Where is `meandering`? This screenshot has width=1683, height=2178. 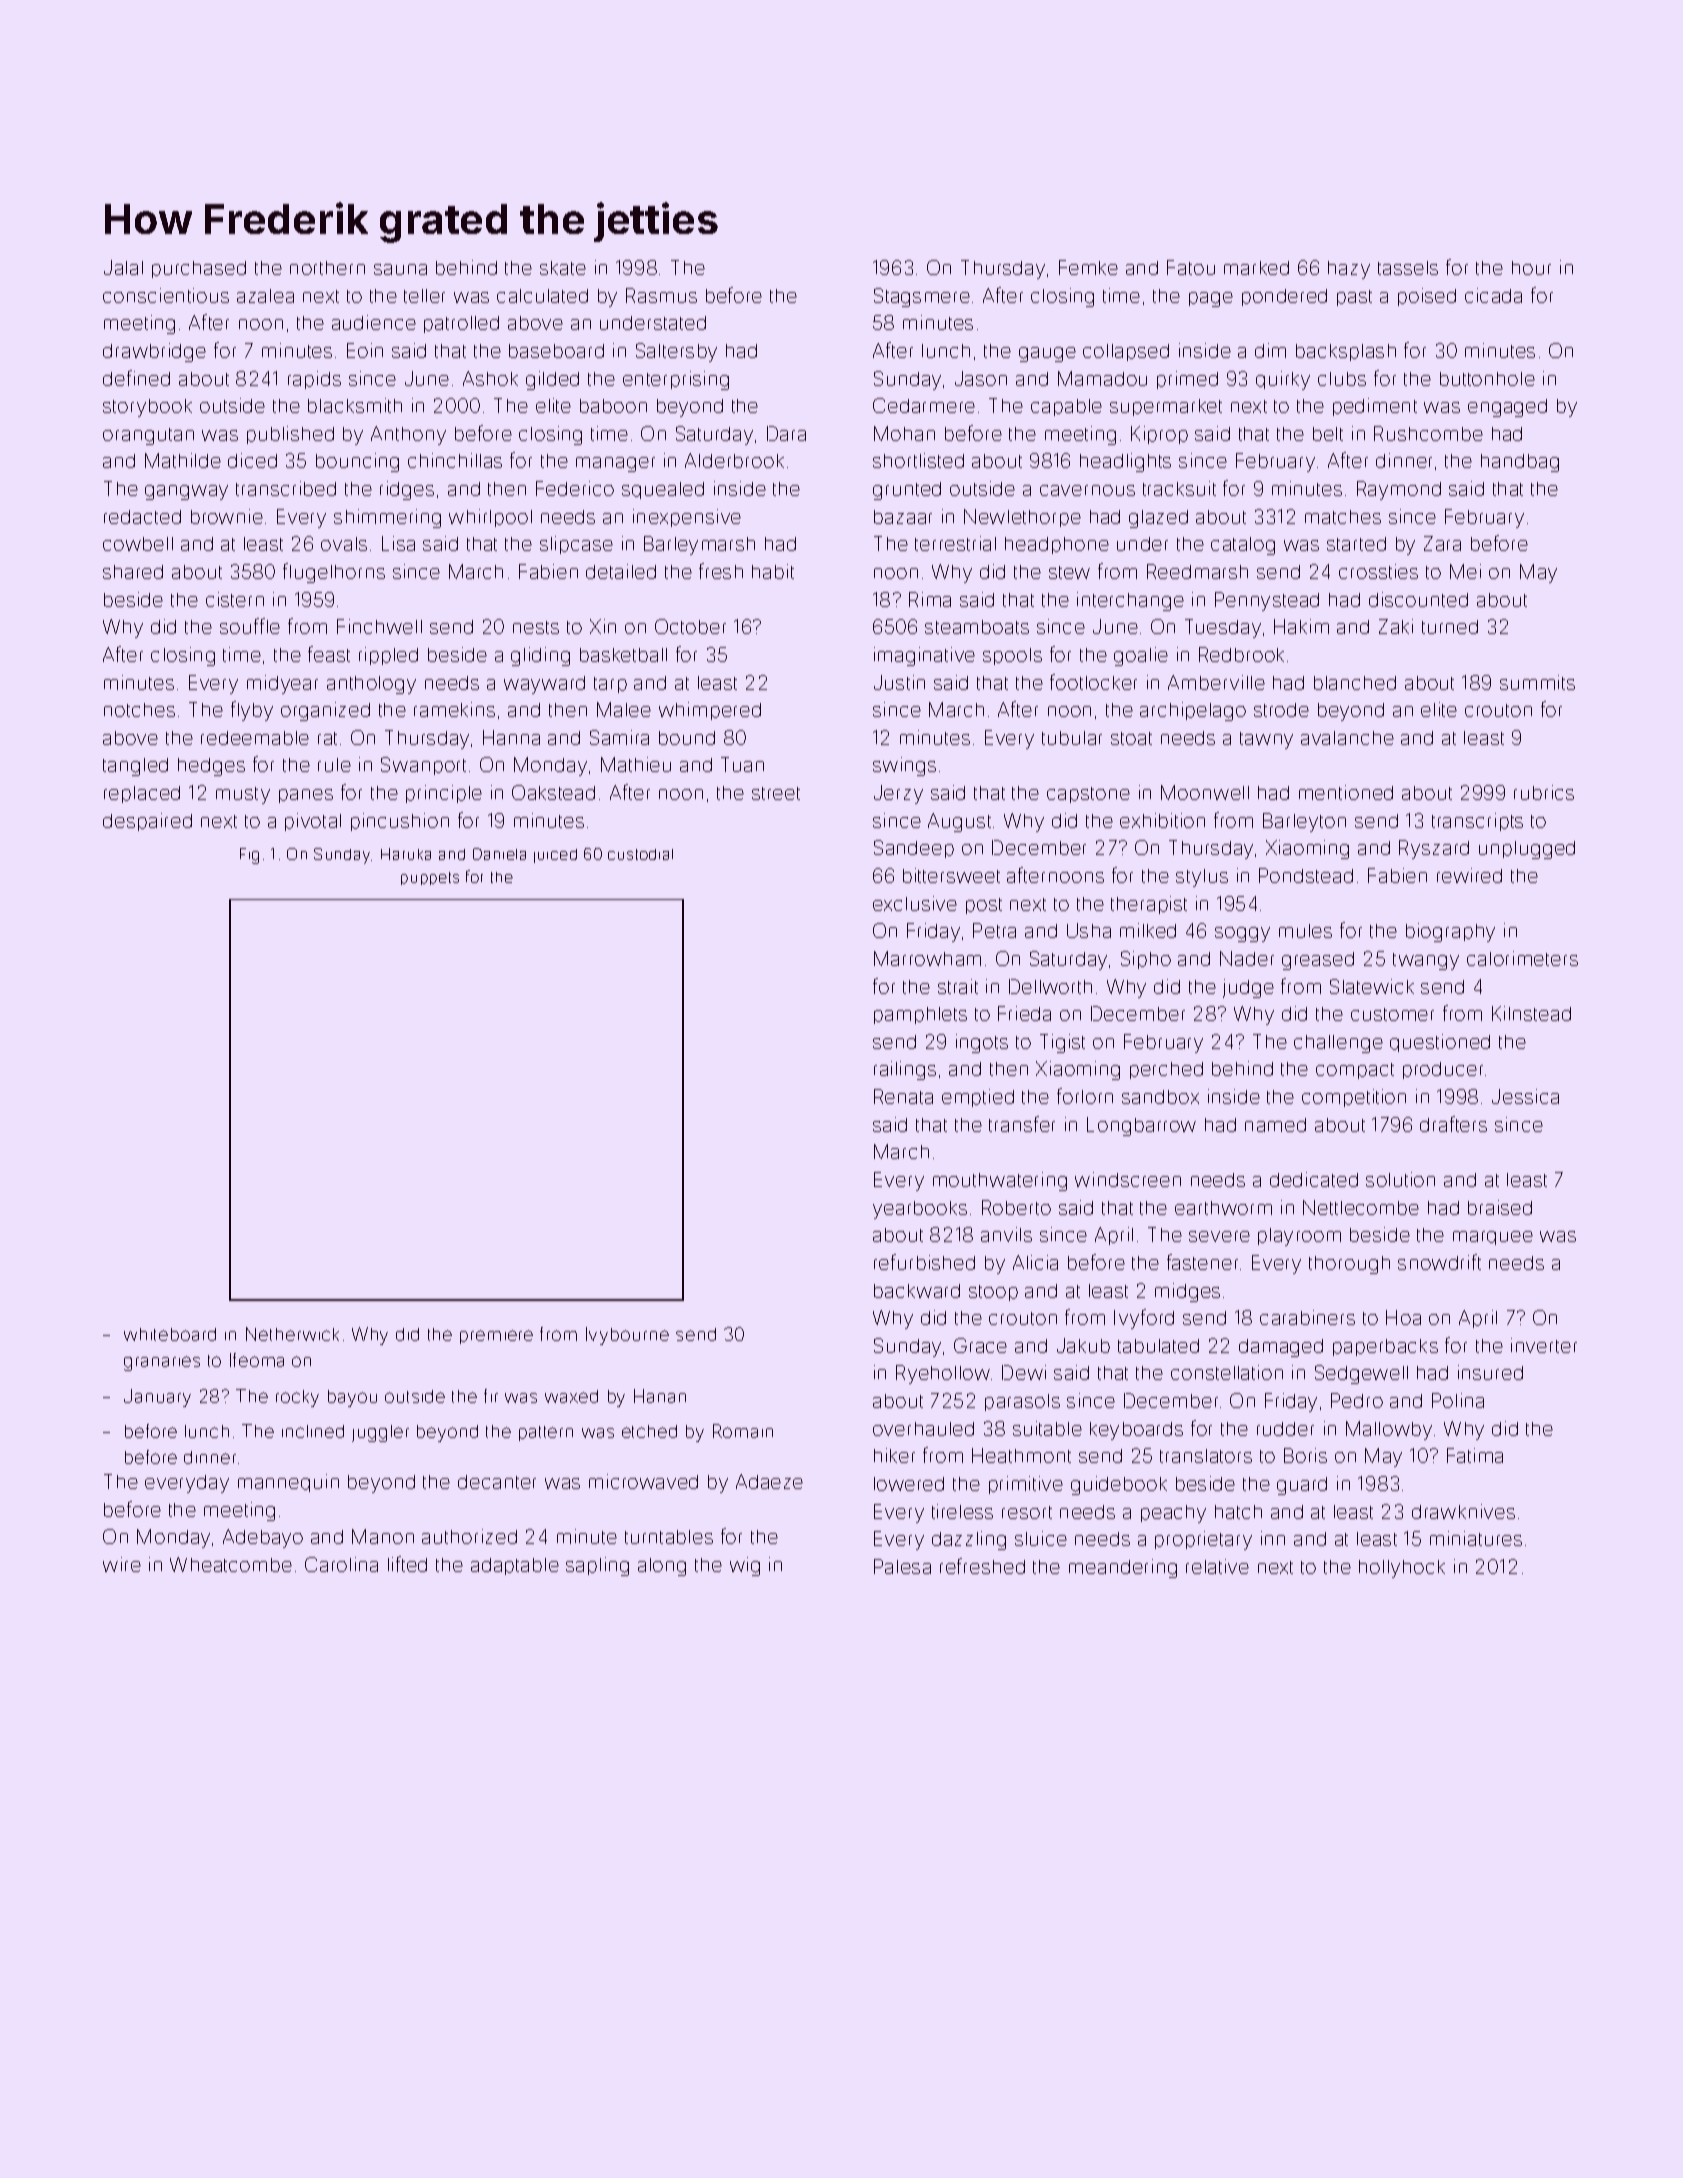 meandering is located at coordinates (1123, 1568).
